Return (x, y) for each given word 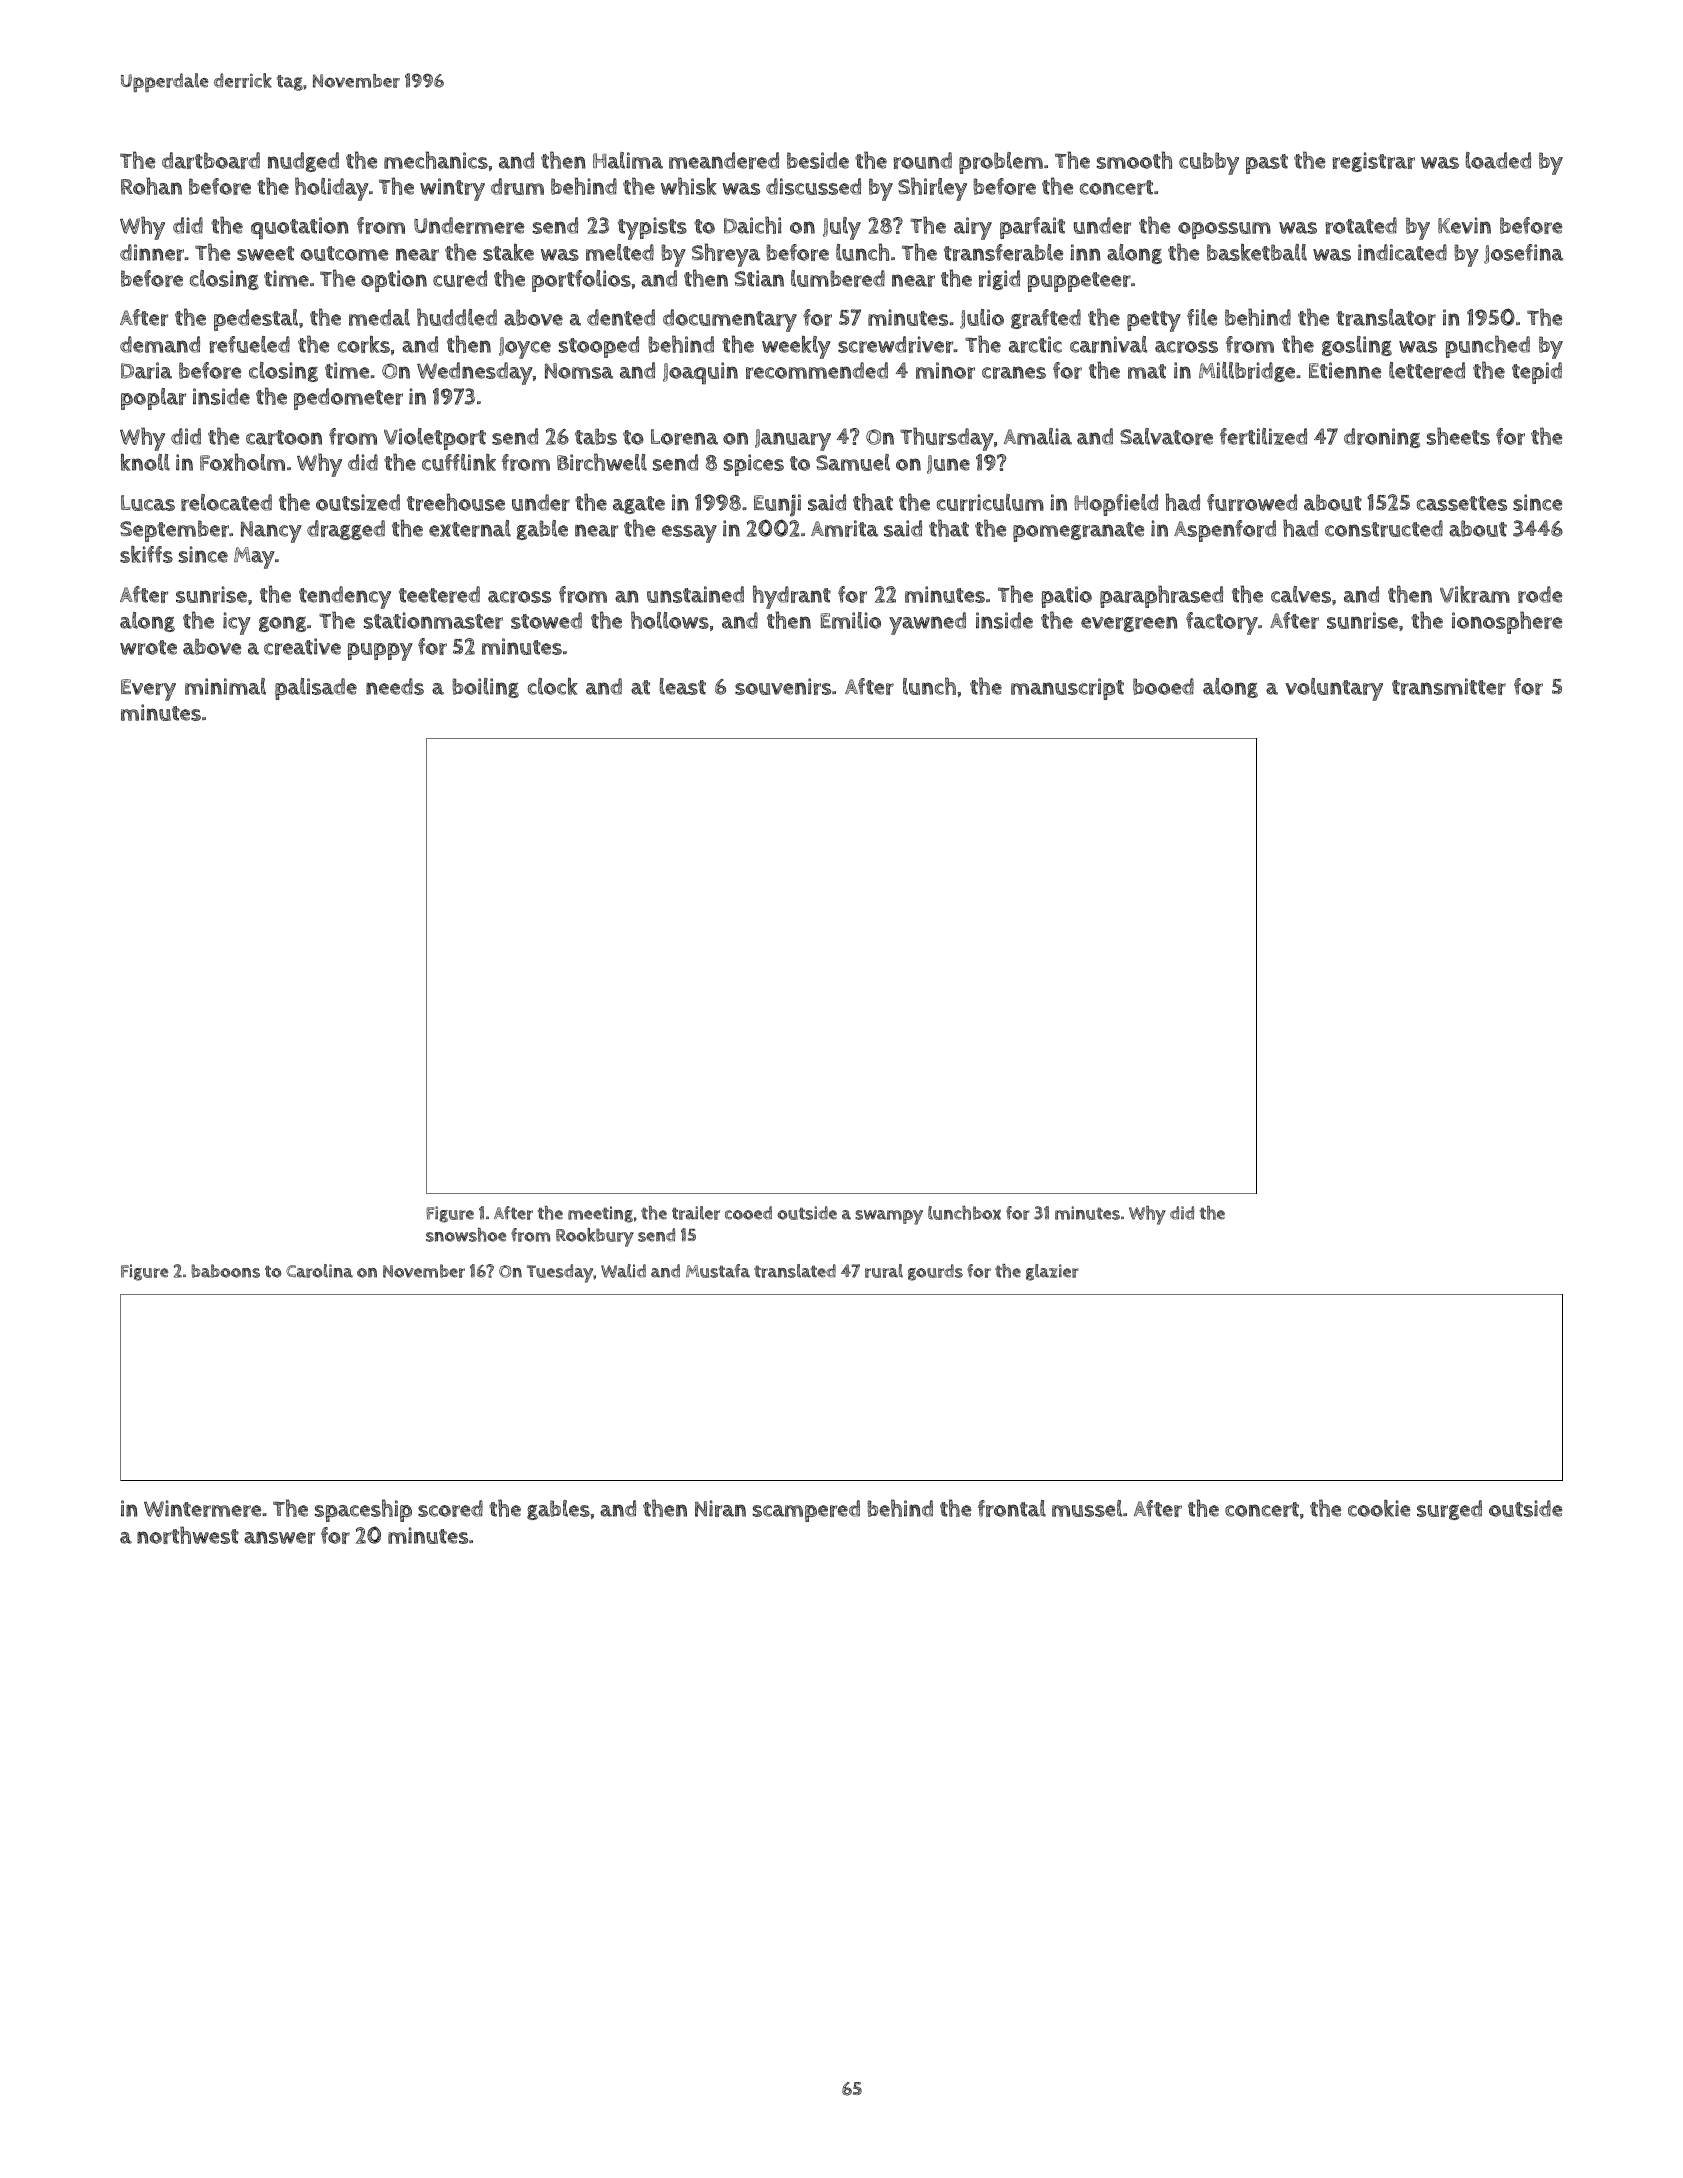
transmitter (1449, 686)
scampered (806, 1511)
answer (279, 1537)
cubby (1209, 163)
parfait (1032, 228)
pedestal (256, 320)
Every (148, 690)
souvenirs (783, 686)
